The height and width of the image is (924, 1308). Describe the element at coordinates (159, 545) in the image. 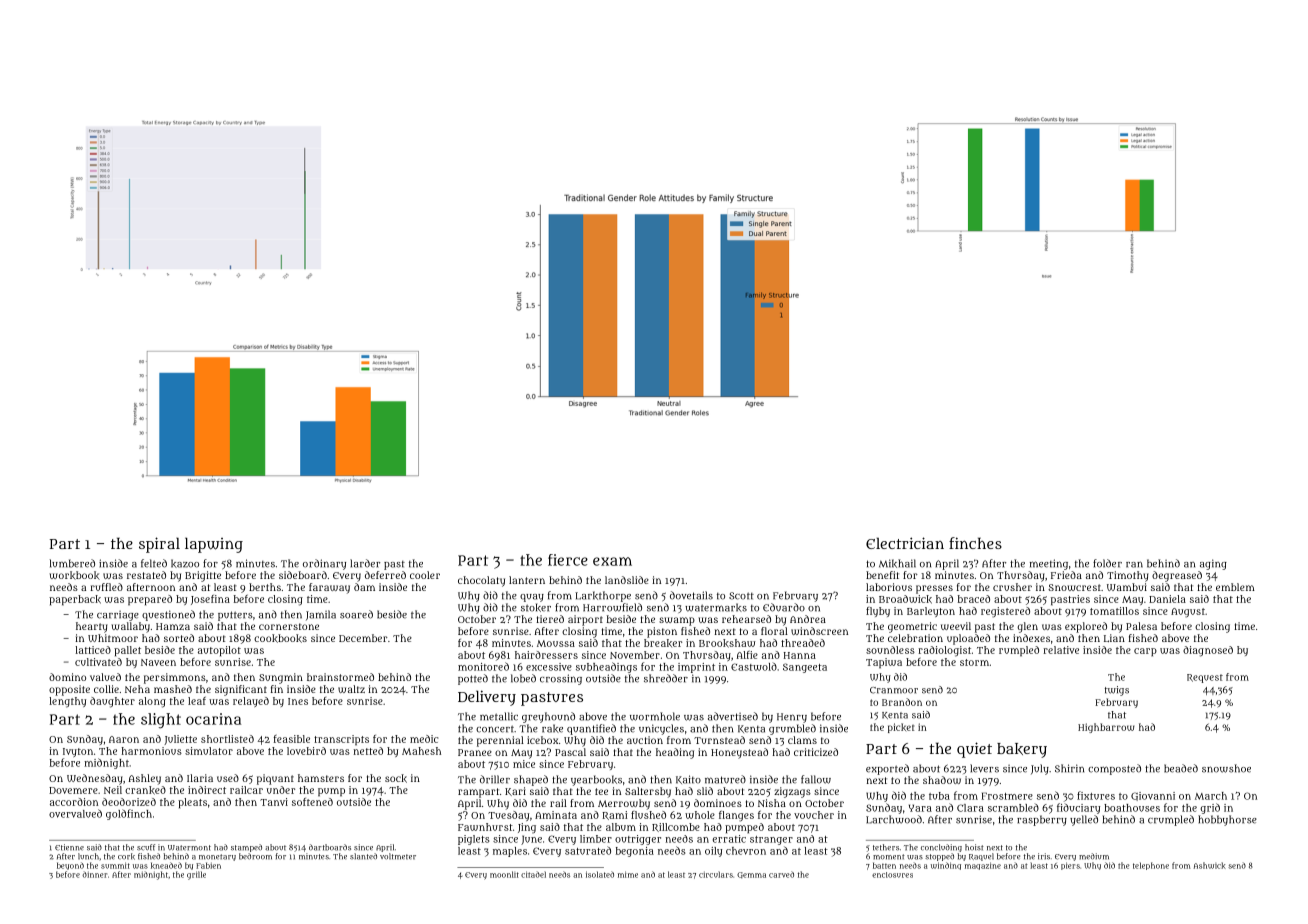

I see `spiral` at that location.
